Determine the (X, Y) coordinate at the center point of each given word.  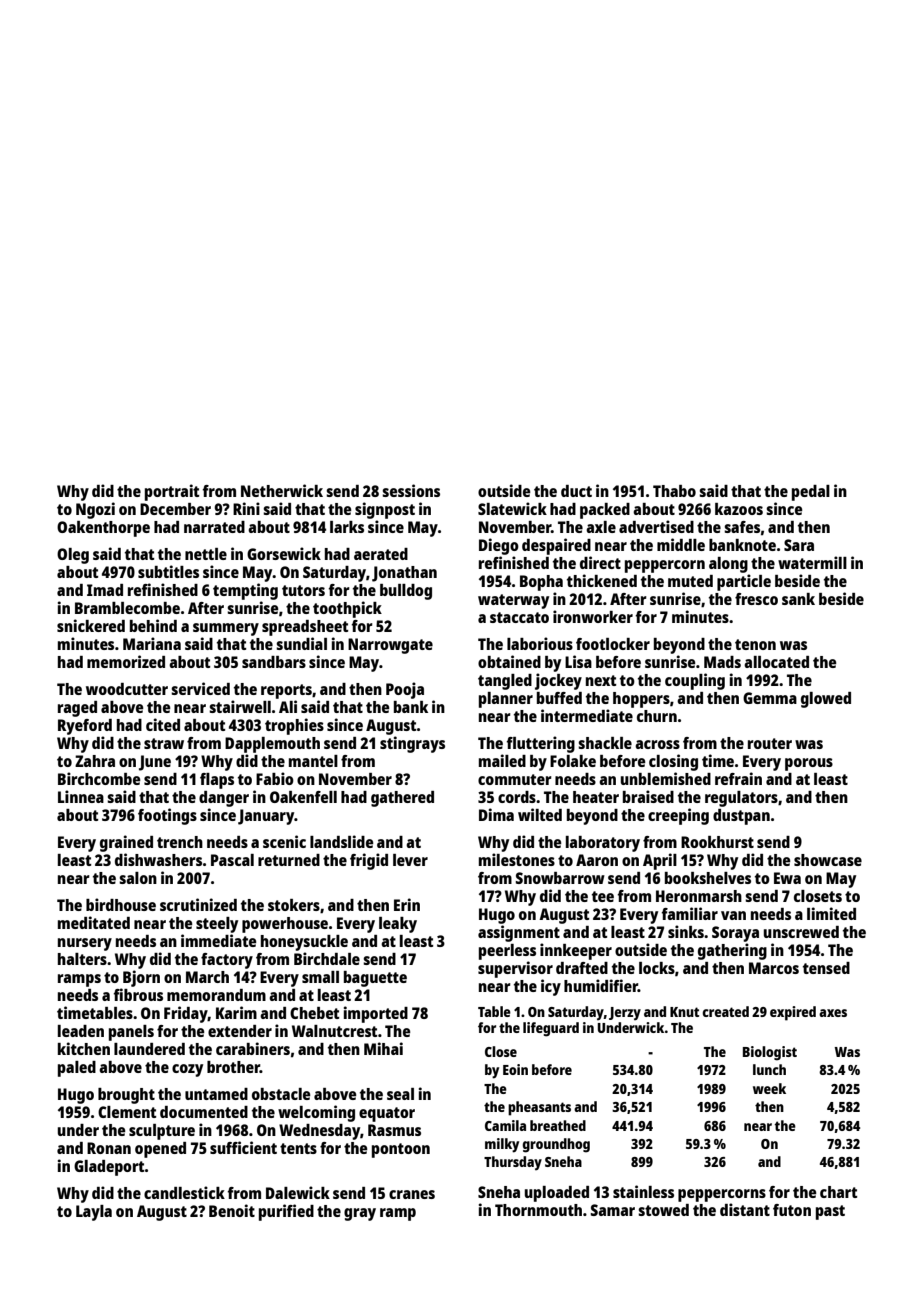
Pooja (405, 690)
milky (502, 1145)
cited (163, 724)
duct (576, 491)
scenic (284, 841)
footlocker (613, 644)
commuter (515, 779)
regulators (741, 799)
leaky (398, 925)
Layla (94, 1213)
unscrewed (801, 932)
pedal (811, 493)
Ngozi (95, 510)
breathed (558, 1125)
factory (227, 961)
